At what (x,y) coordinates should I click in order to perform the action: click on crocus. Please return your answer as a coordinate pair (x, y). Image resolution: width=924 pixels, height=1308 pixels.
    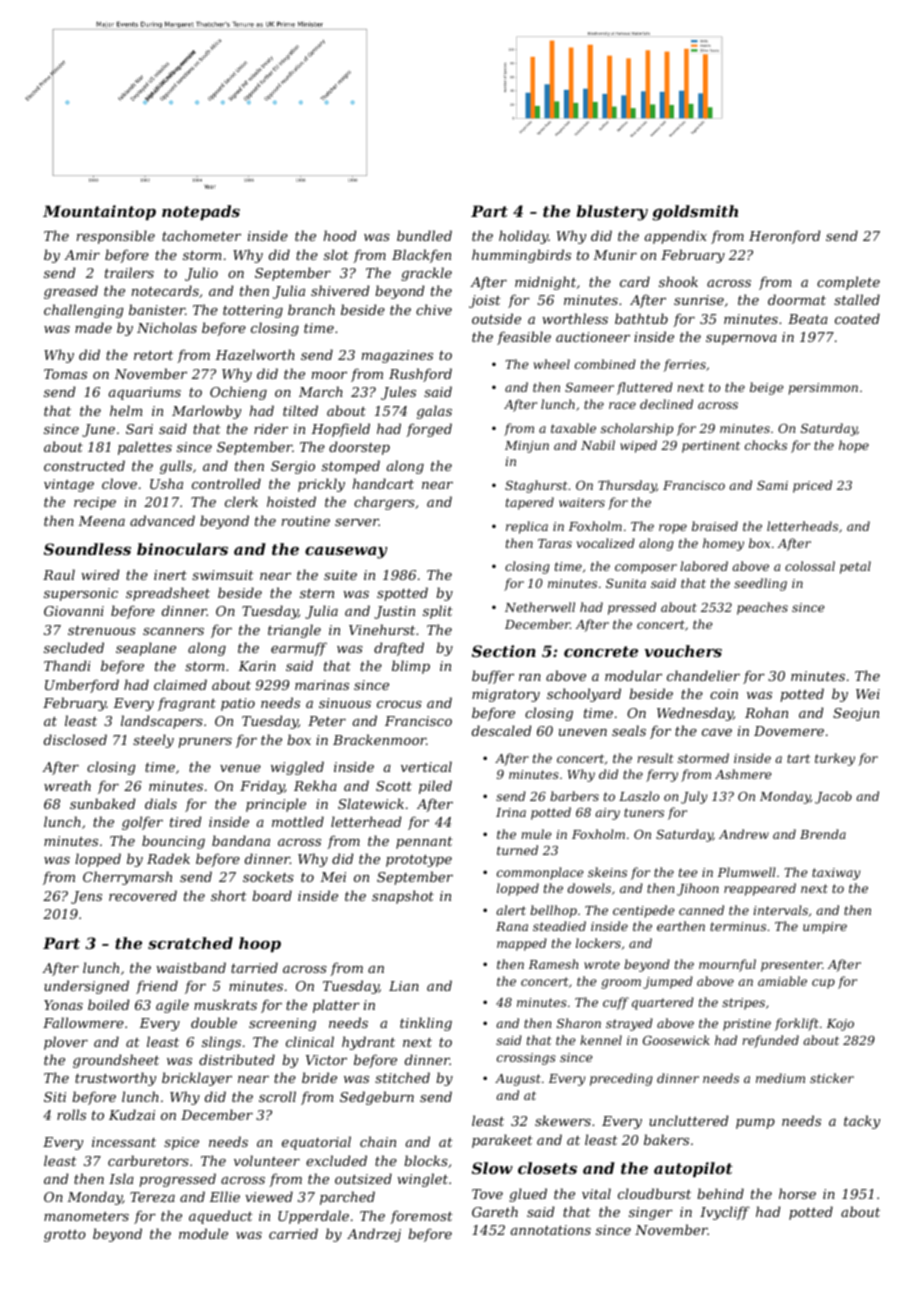
    Looking at the image, I should click on (399, 704).
